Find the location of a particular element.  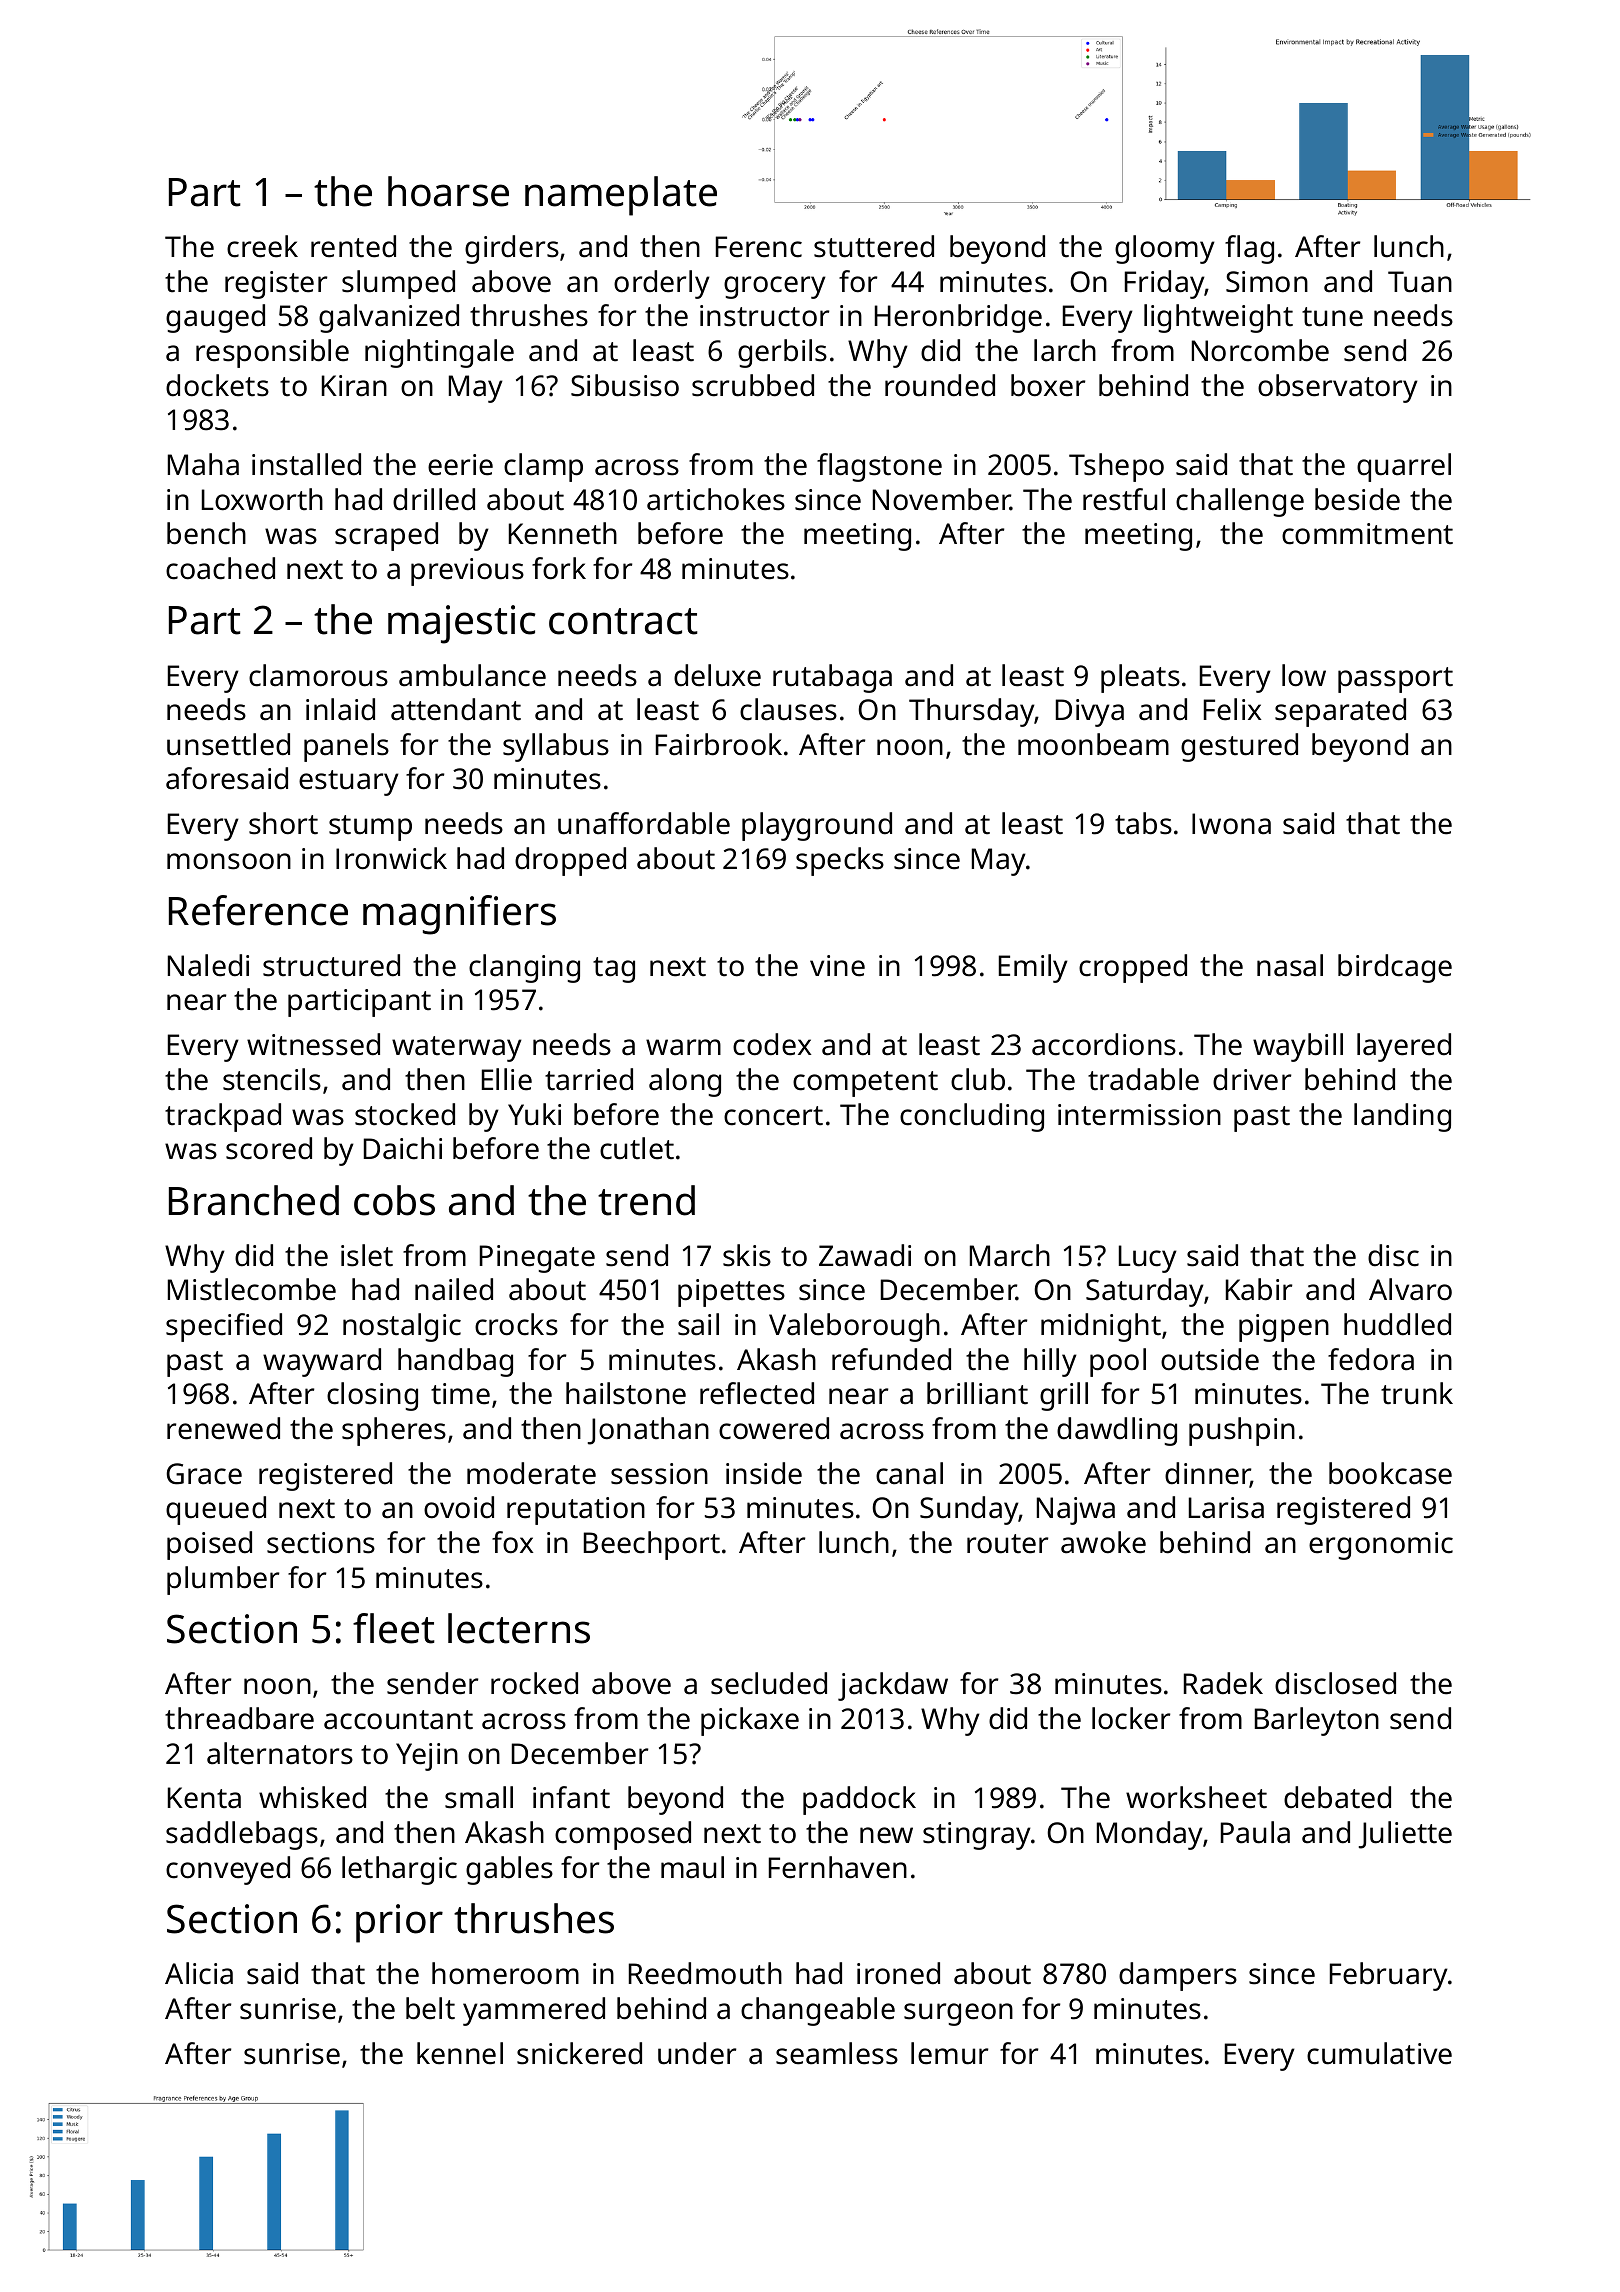

maul is located at coordinates (692, 1867).
